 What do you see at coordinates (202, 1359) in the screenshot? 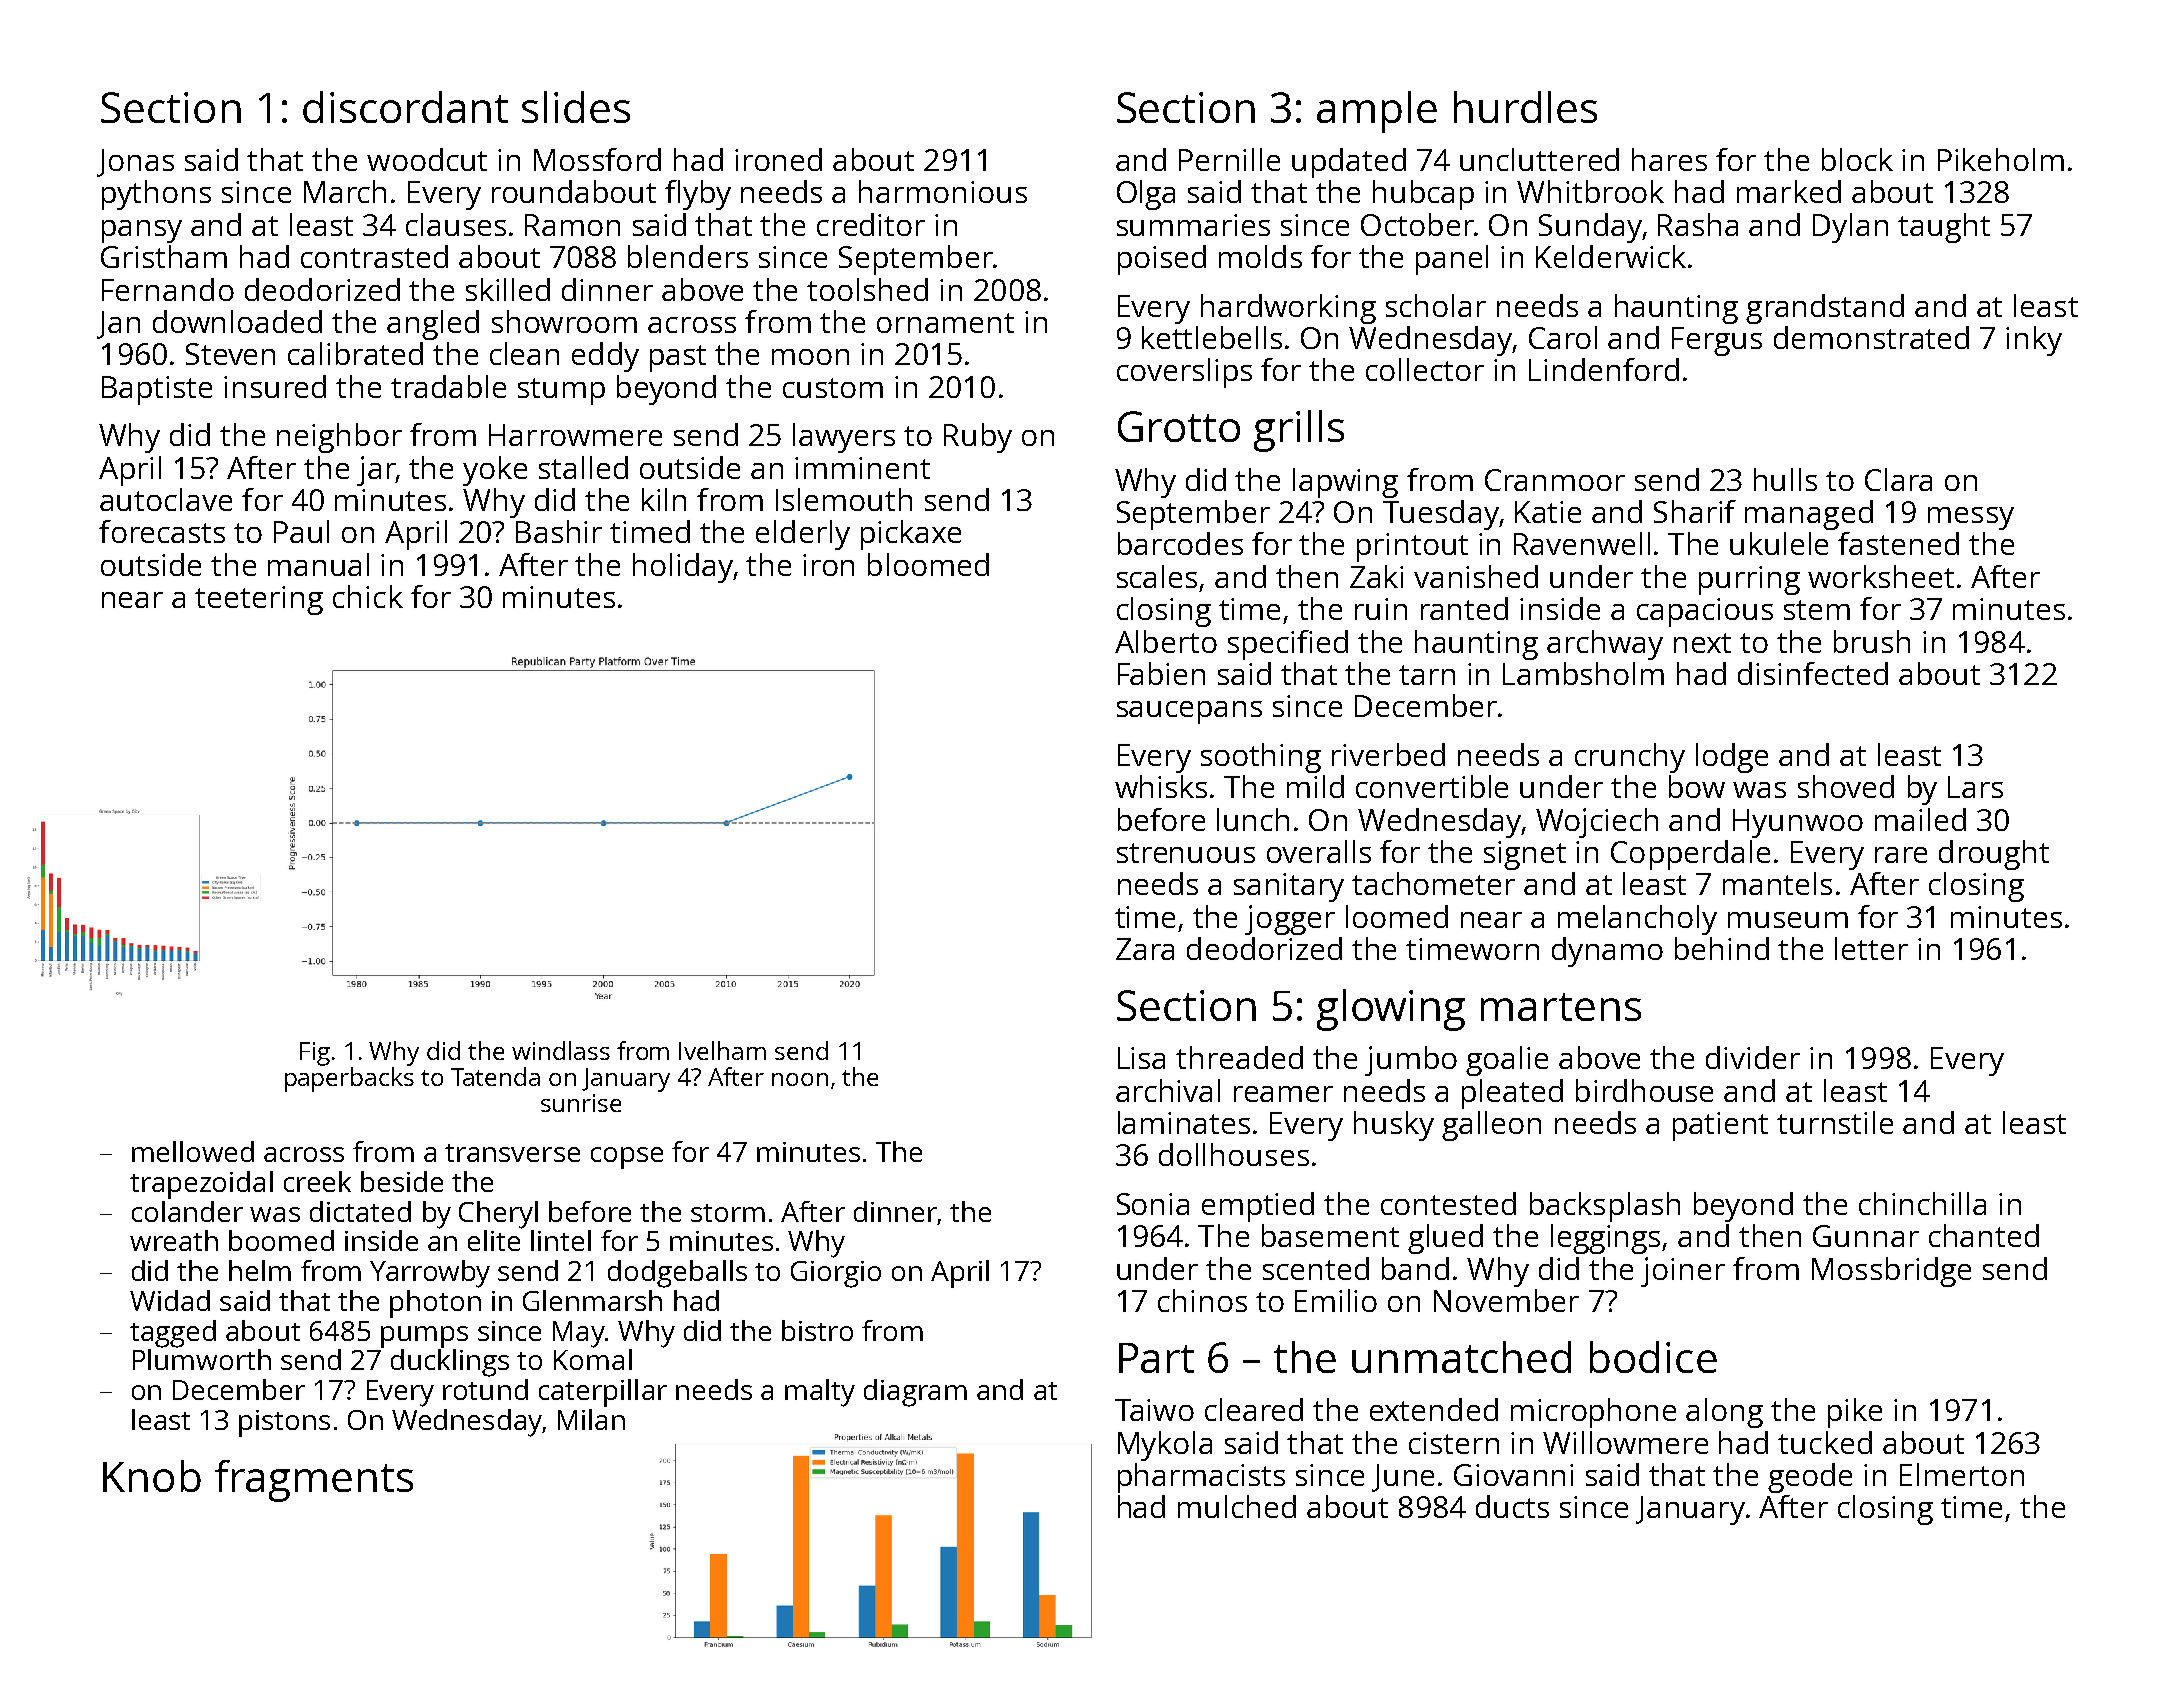
I see `Plumworth` at bounding box center [202, 1359].
